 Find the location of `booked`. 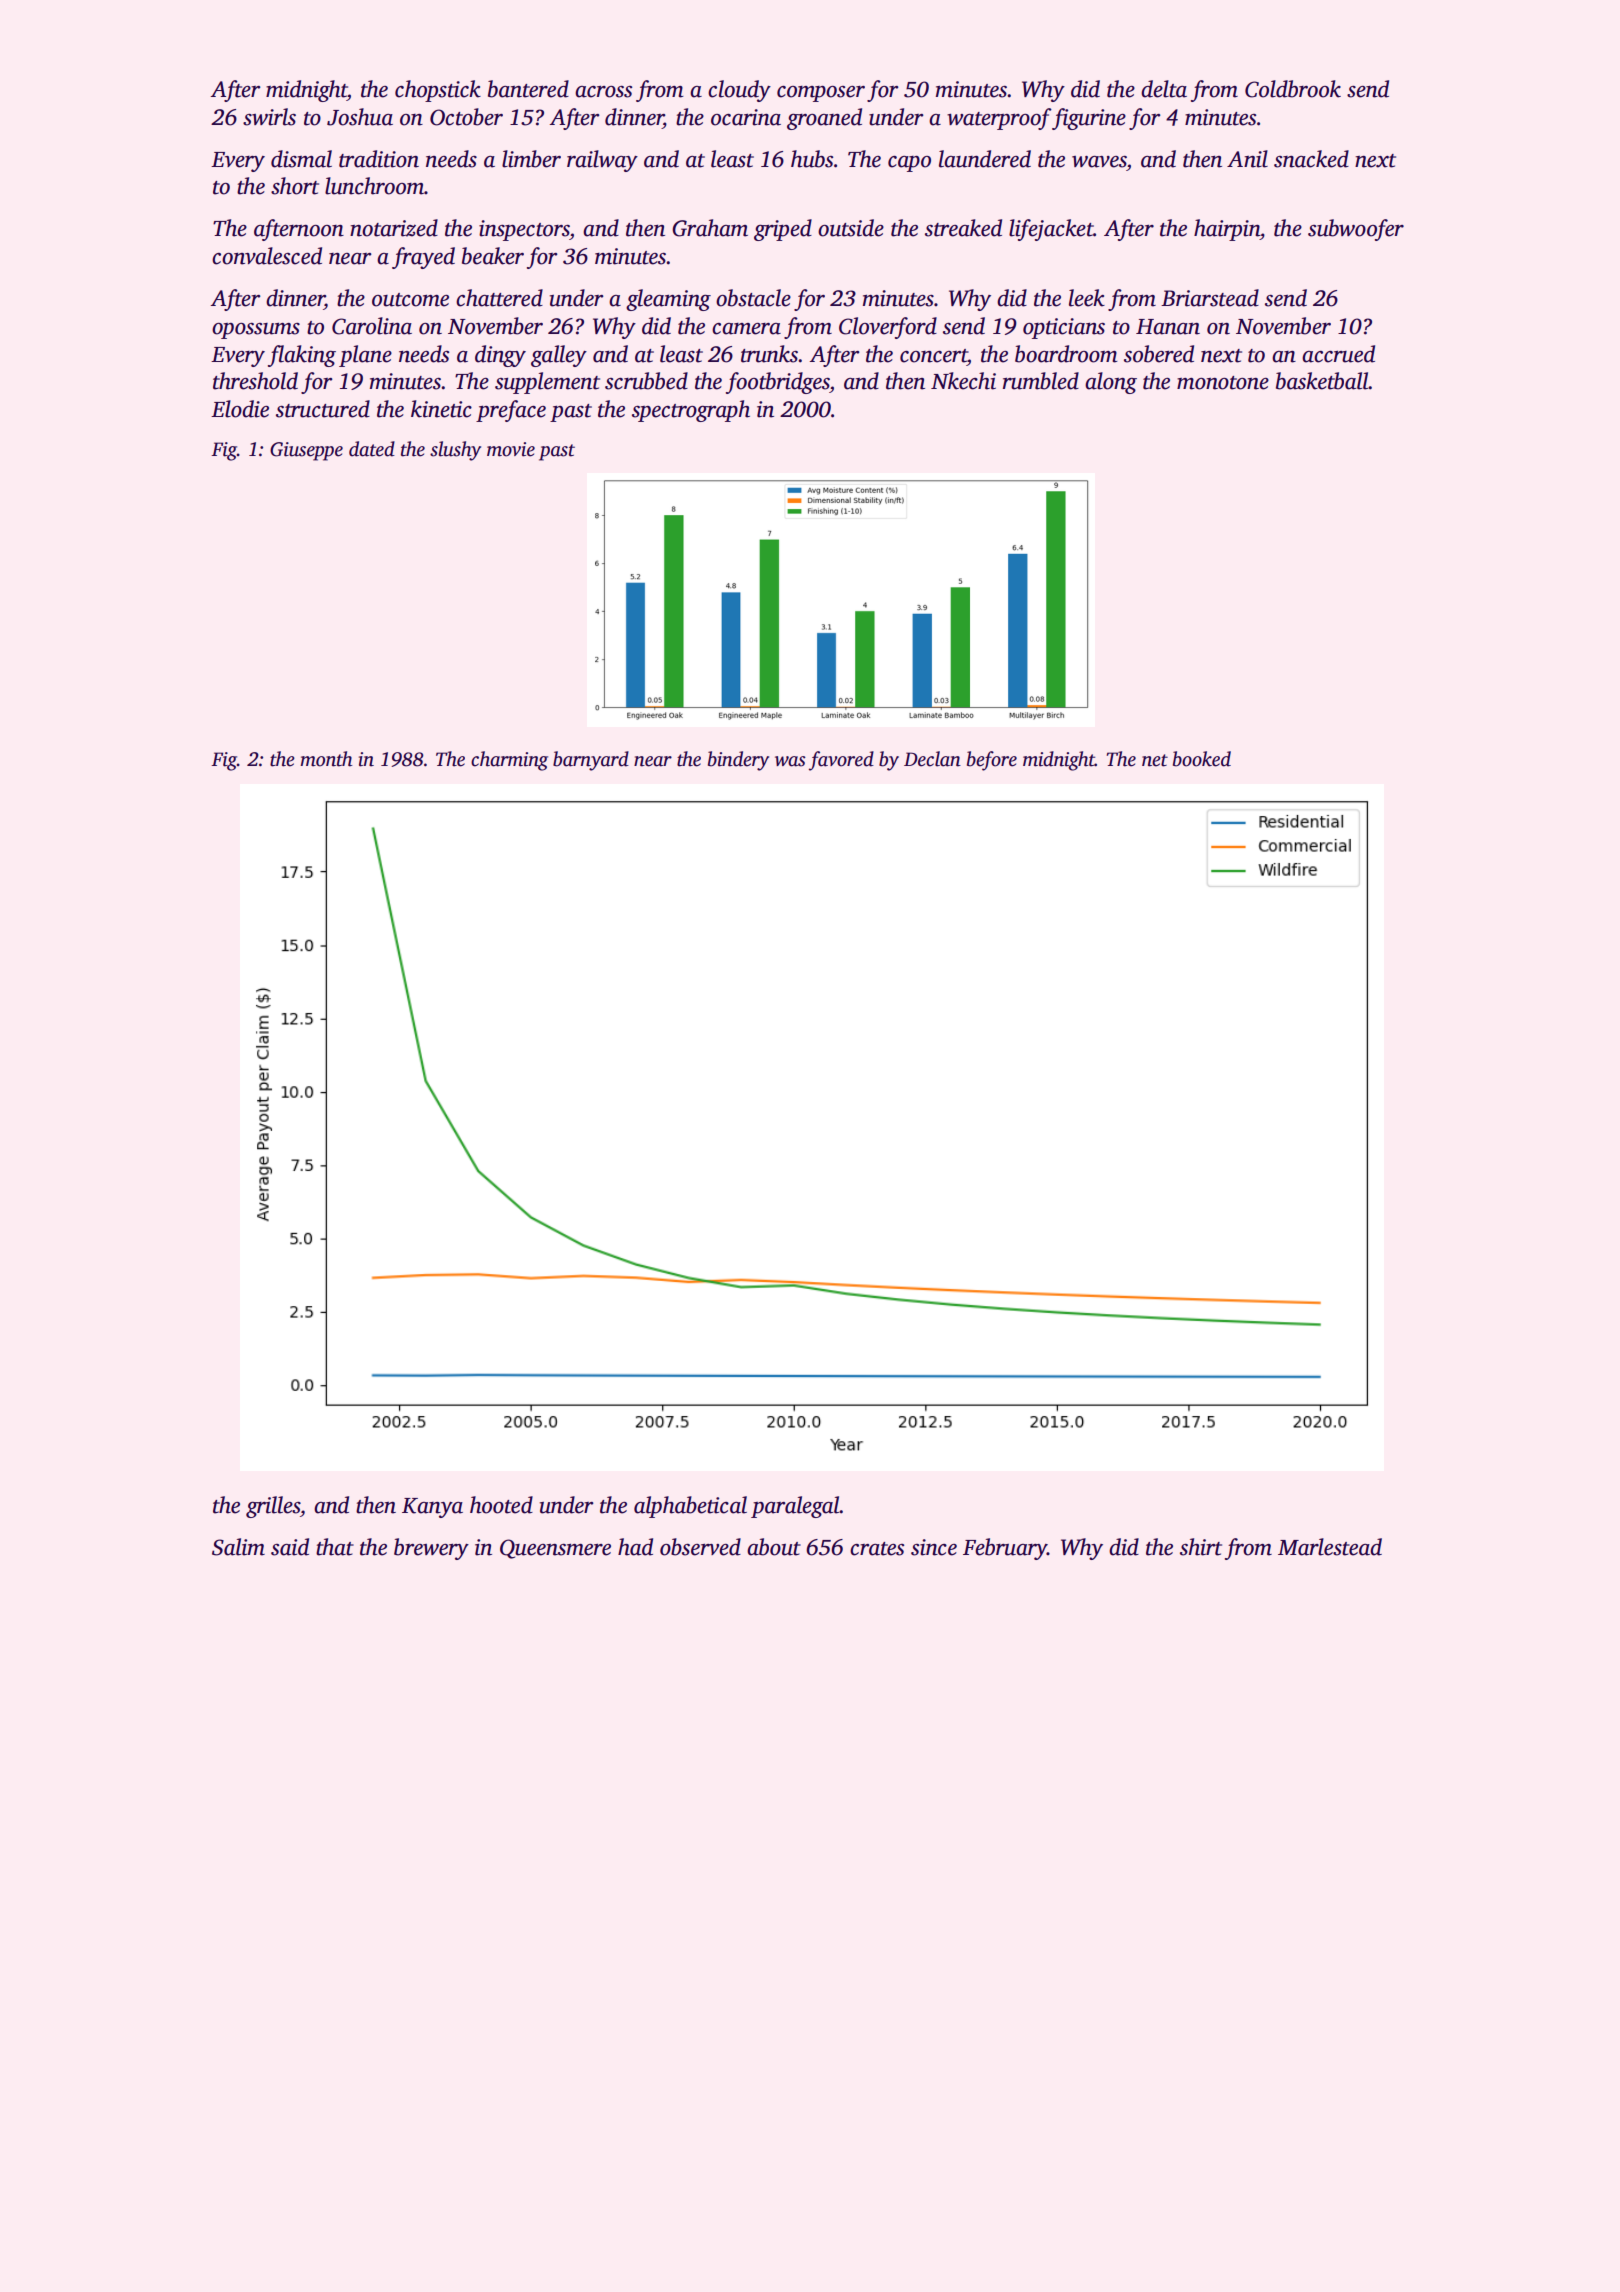

booked is located at coordinates (1202, 759).
